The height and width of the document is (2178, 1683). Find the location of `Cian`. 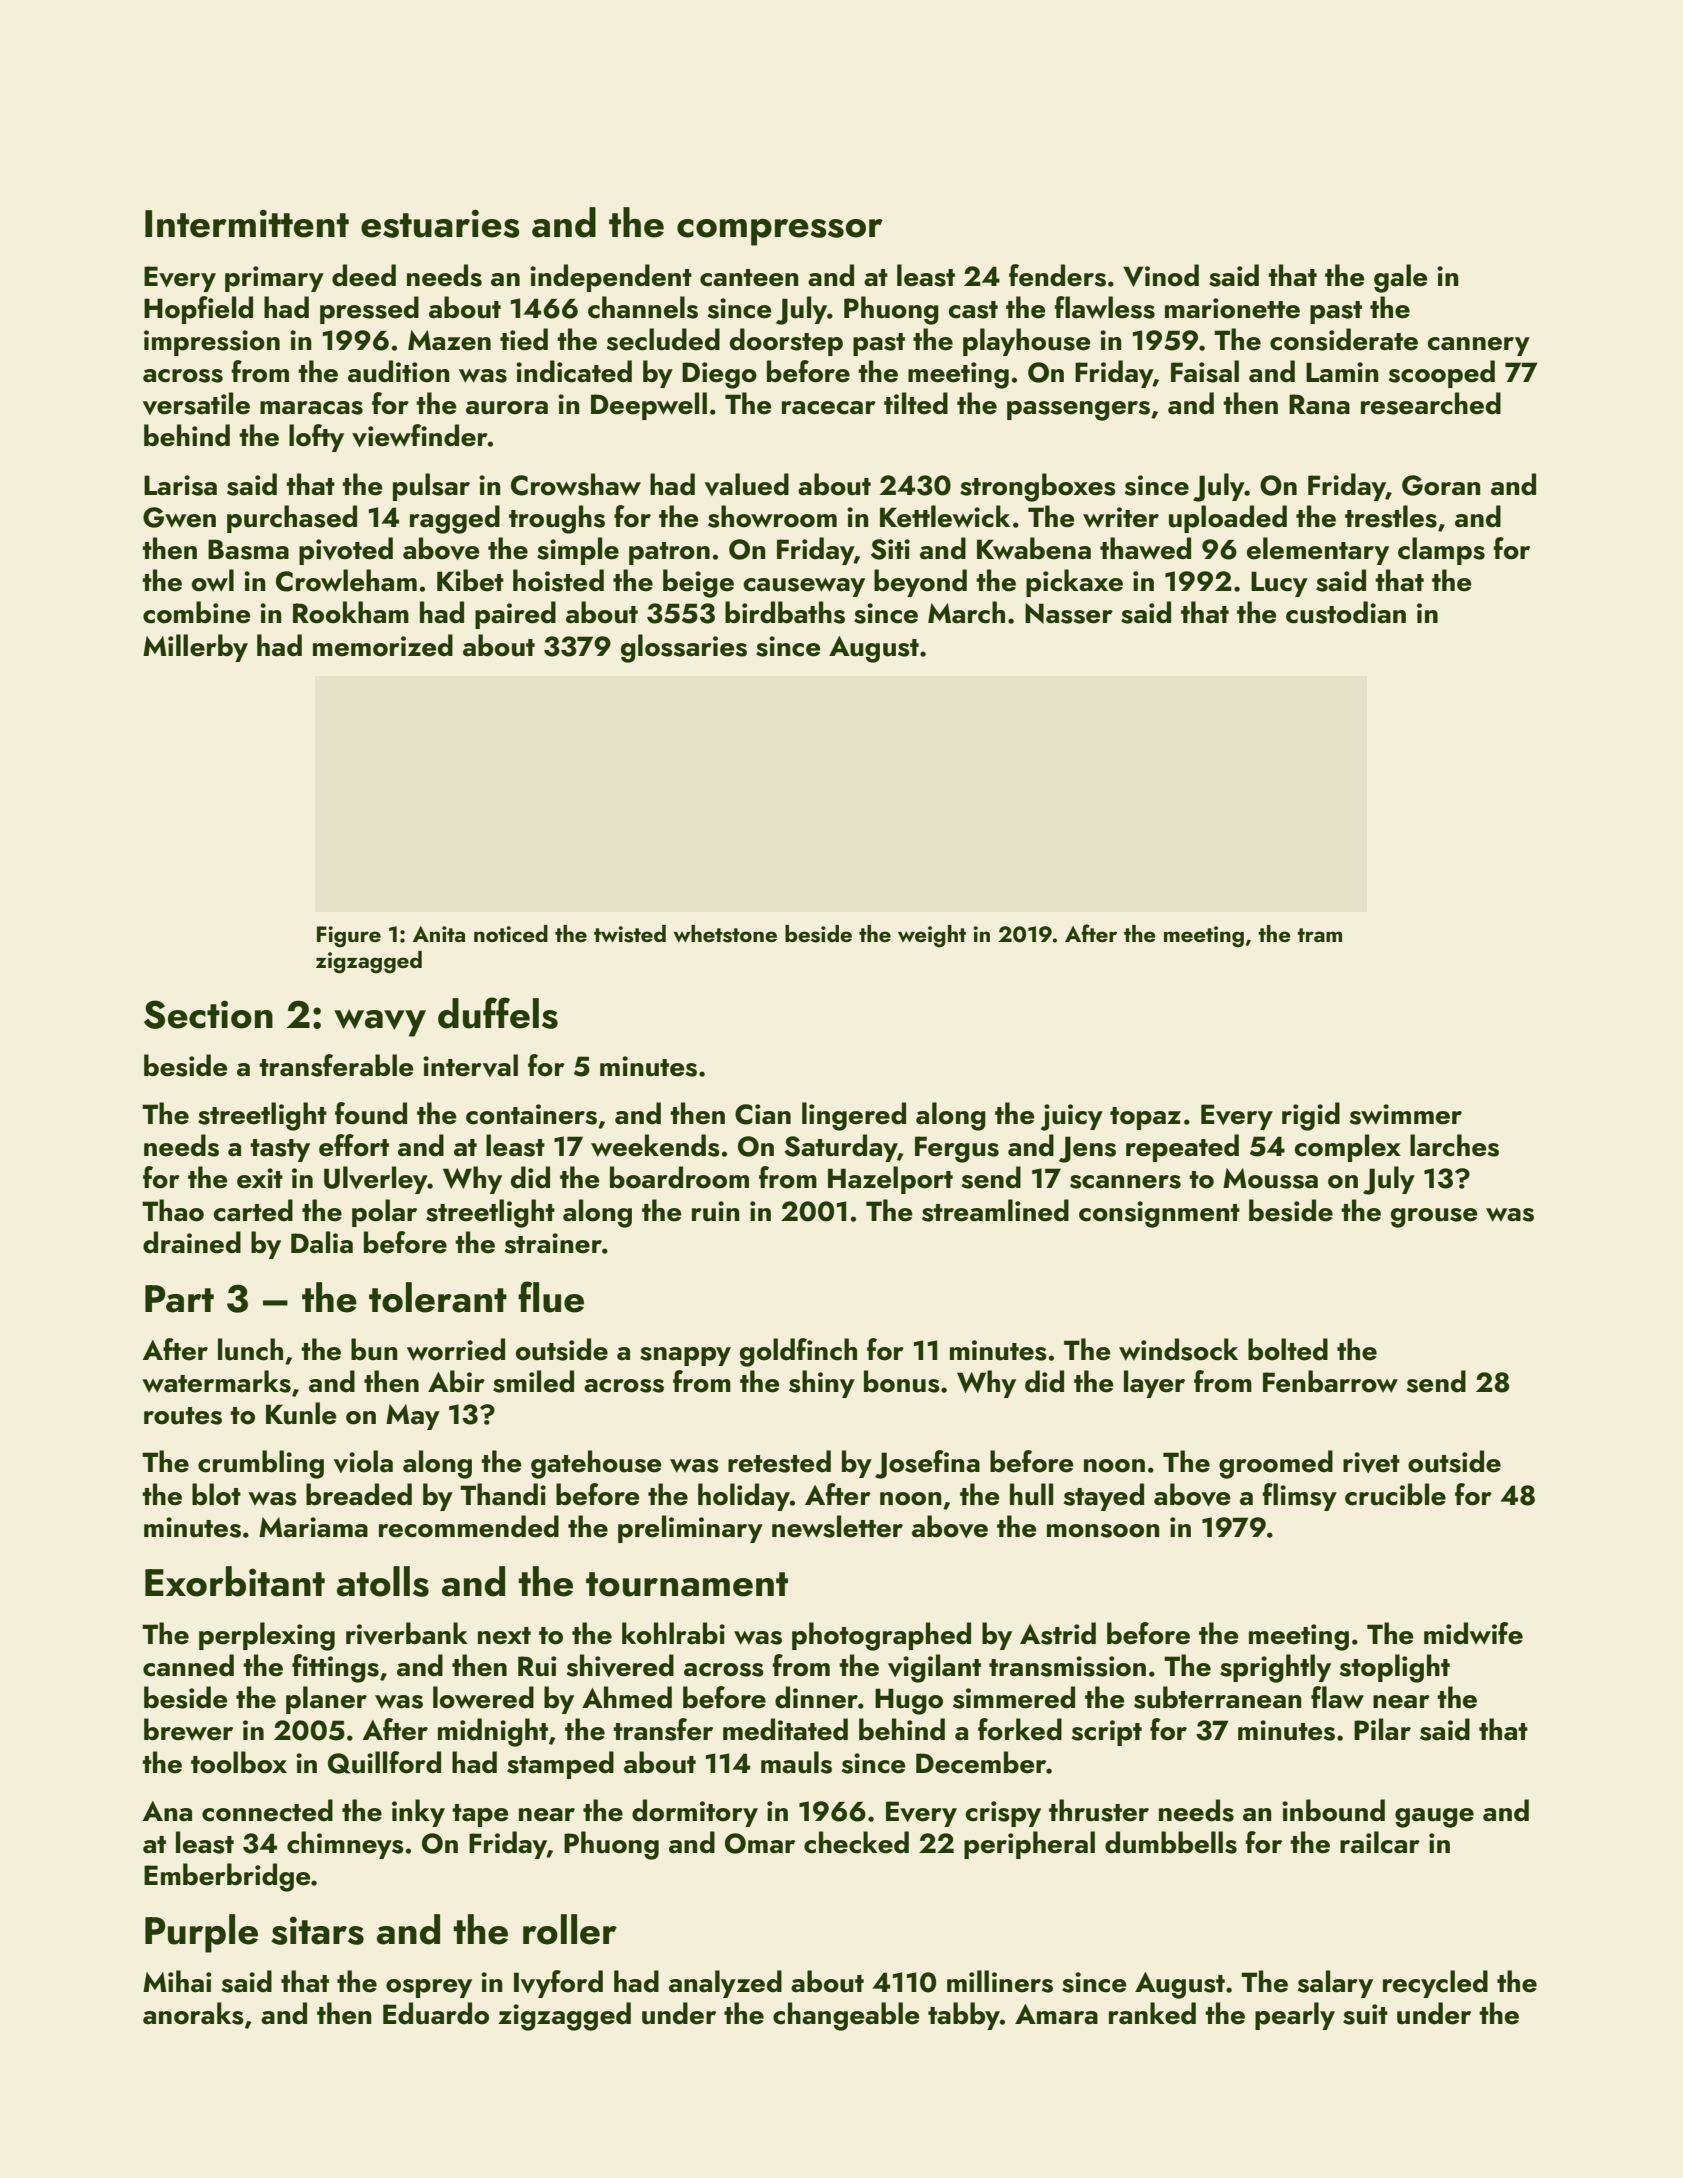

Cian is located at coordinates (763, 1114).
